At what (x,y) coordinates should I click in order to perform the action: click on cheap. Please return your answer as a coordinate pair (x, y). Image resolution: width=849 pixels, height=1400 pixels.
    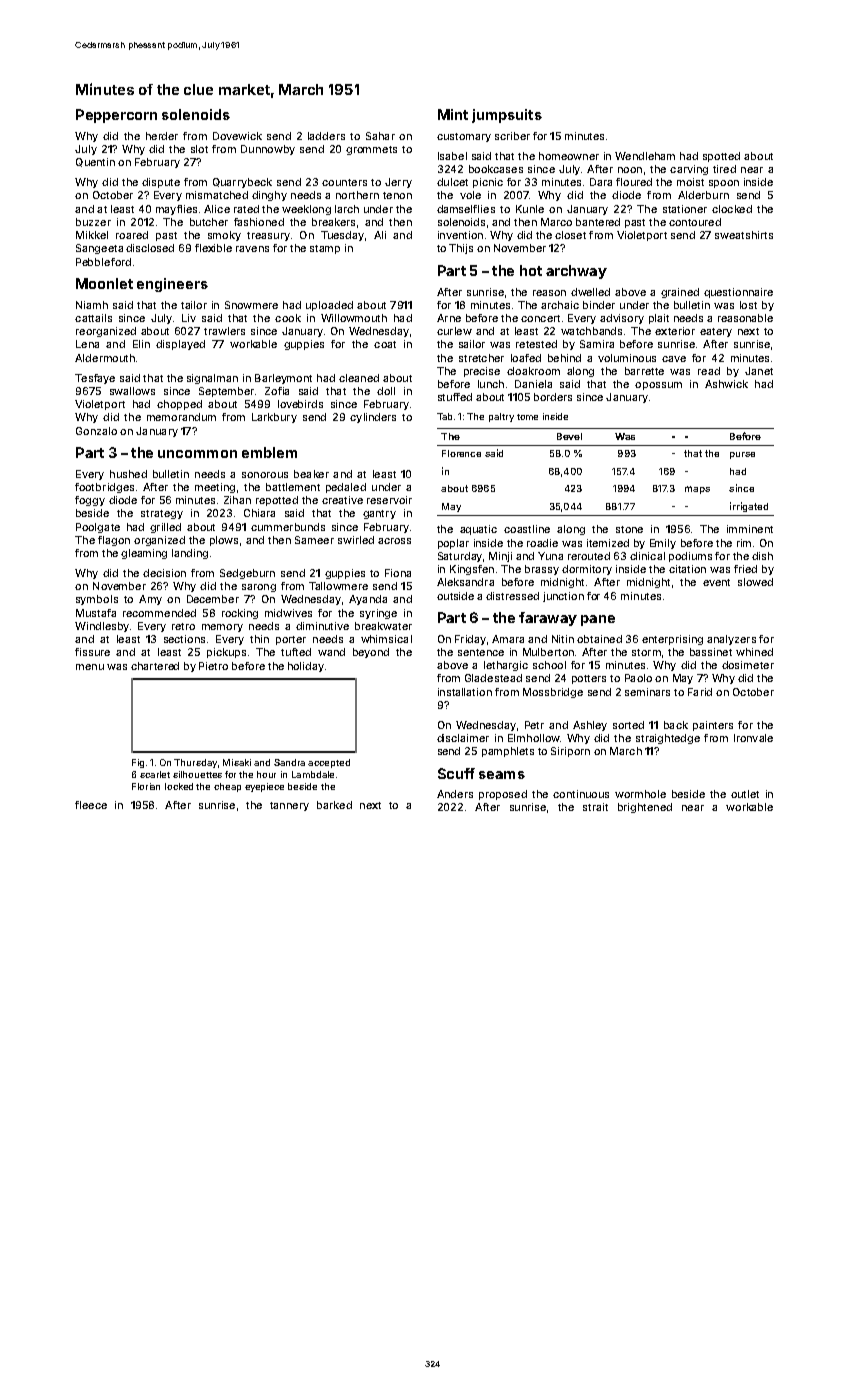
    Looking at the image, I should click on (227, 787).
